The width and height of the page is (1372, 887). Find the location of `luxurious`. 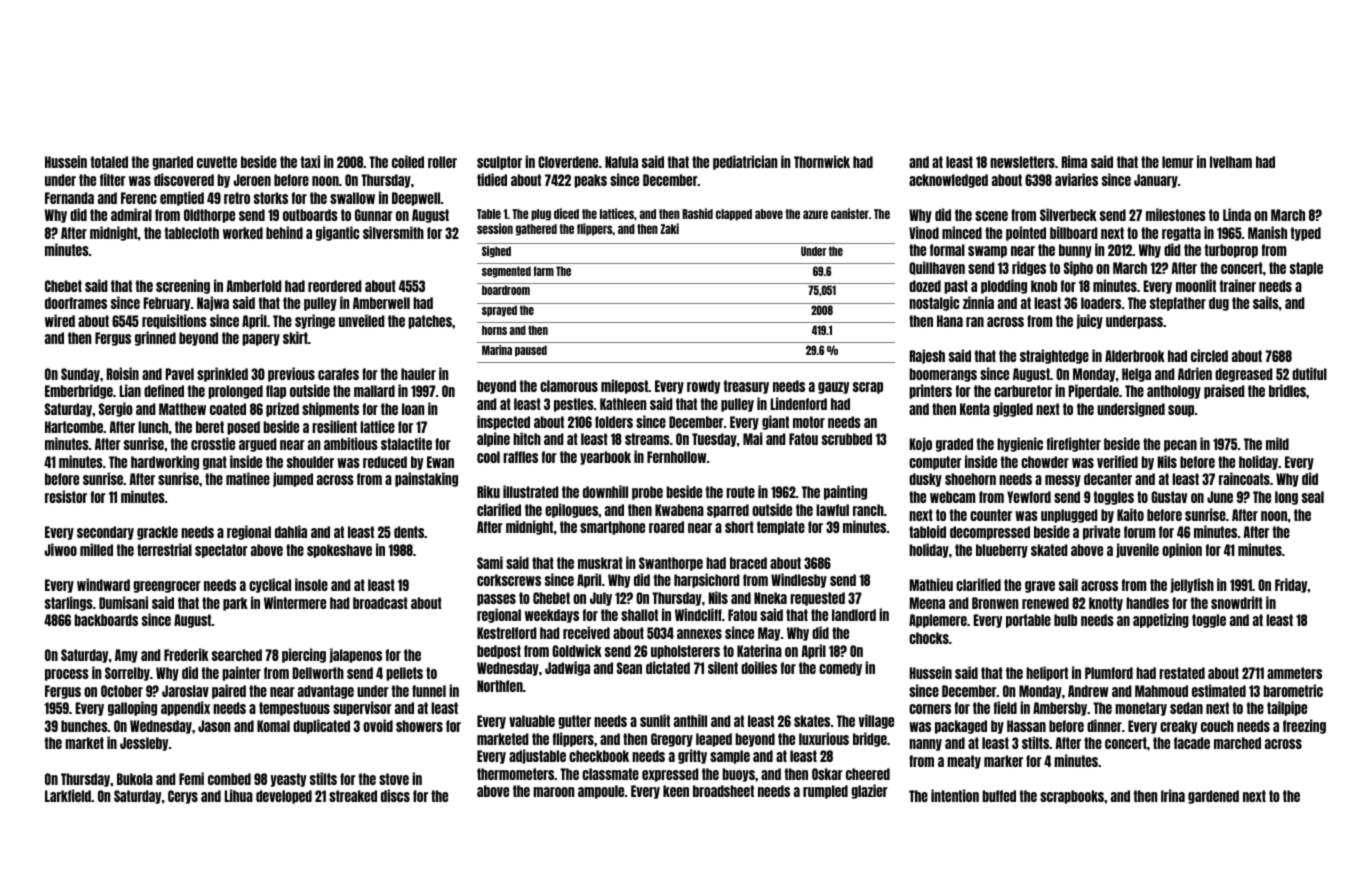

luxurious is located at coordinates (824, 738).
